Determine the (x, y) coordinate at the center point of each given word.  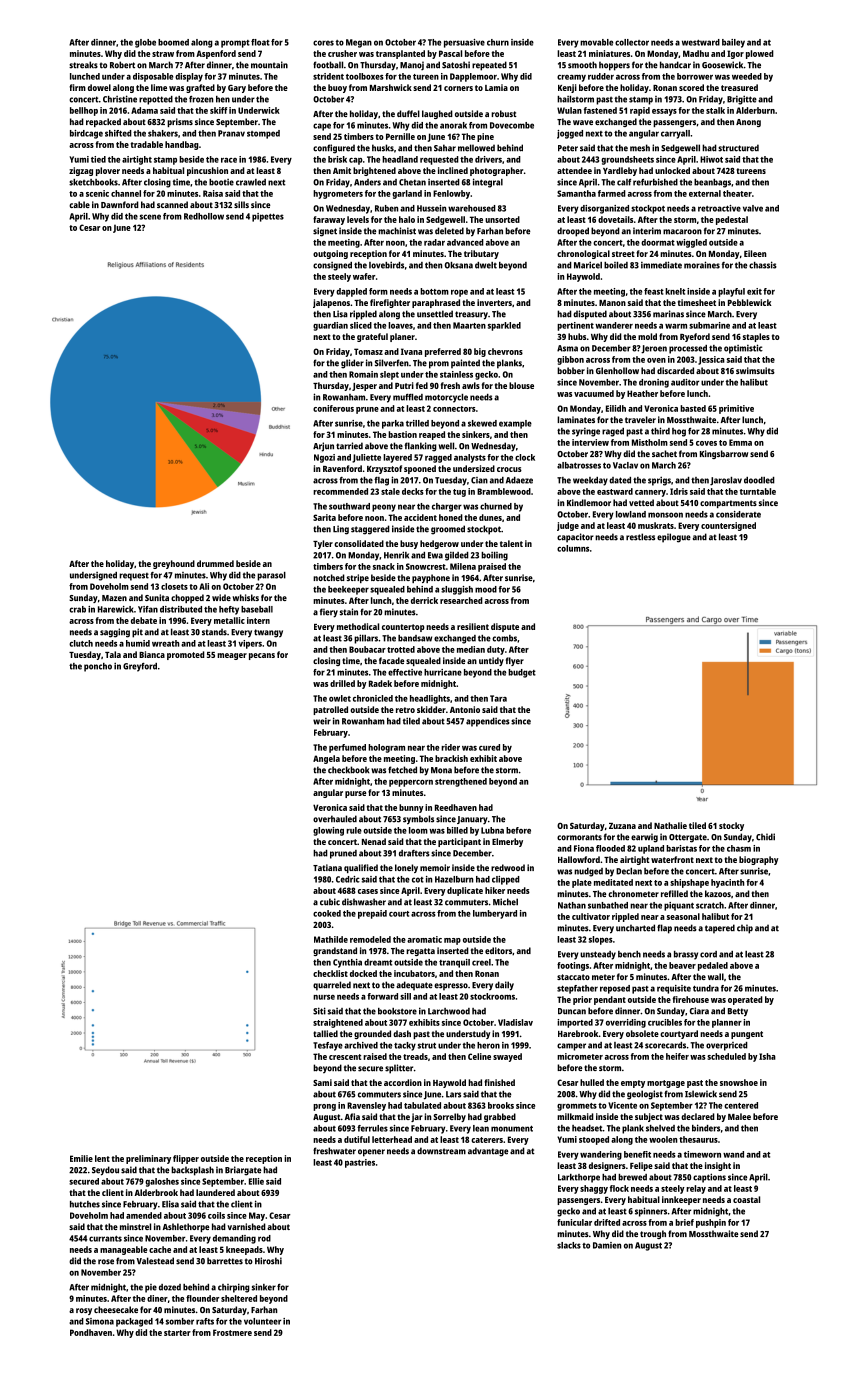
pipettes (268, 217)
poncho (98, 667)
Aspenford (216, 54)
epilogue (674, 538)
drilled (342, 683)
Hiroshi (268, 1261)
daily (504, 986)
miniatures (609, 53)
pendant (610, 1000)
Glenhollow (617, 370)
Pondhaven (91, 1332)
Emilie (81, 1158)
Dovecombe (512, 125)
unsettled (435, 314)
